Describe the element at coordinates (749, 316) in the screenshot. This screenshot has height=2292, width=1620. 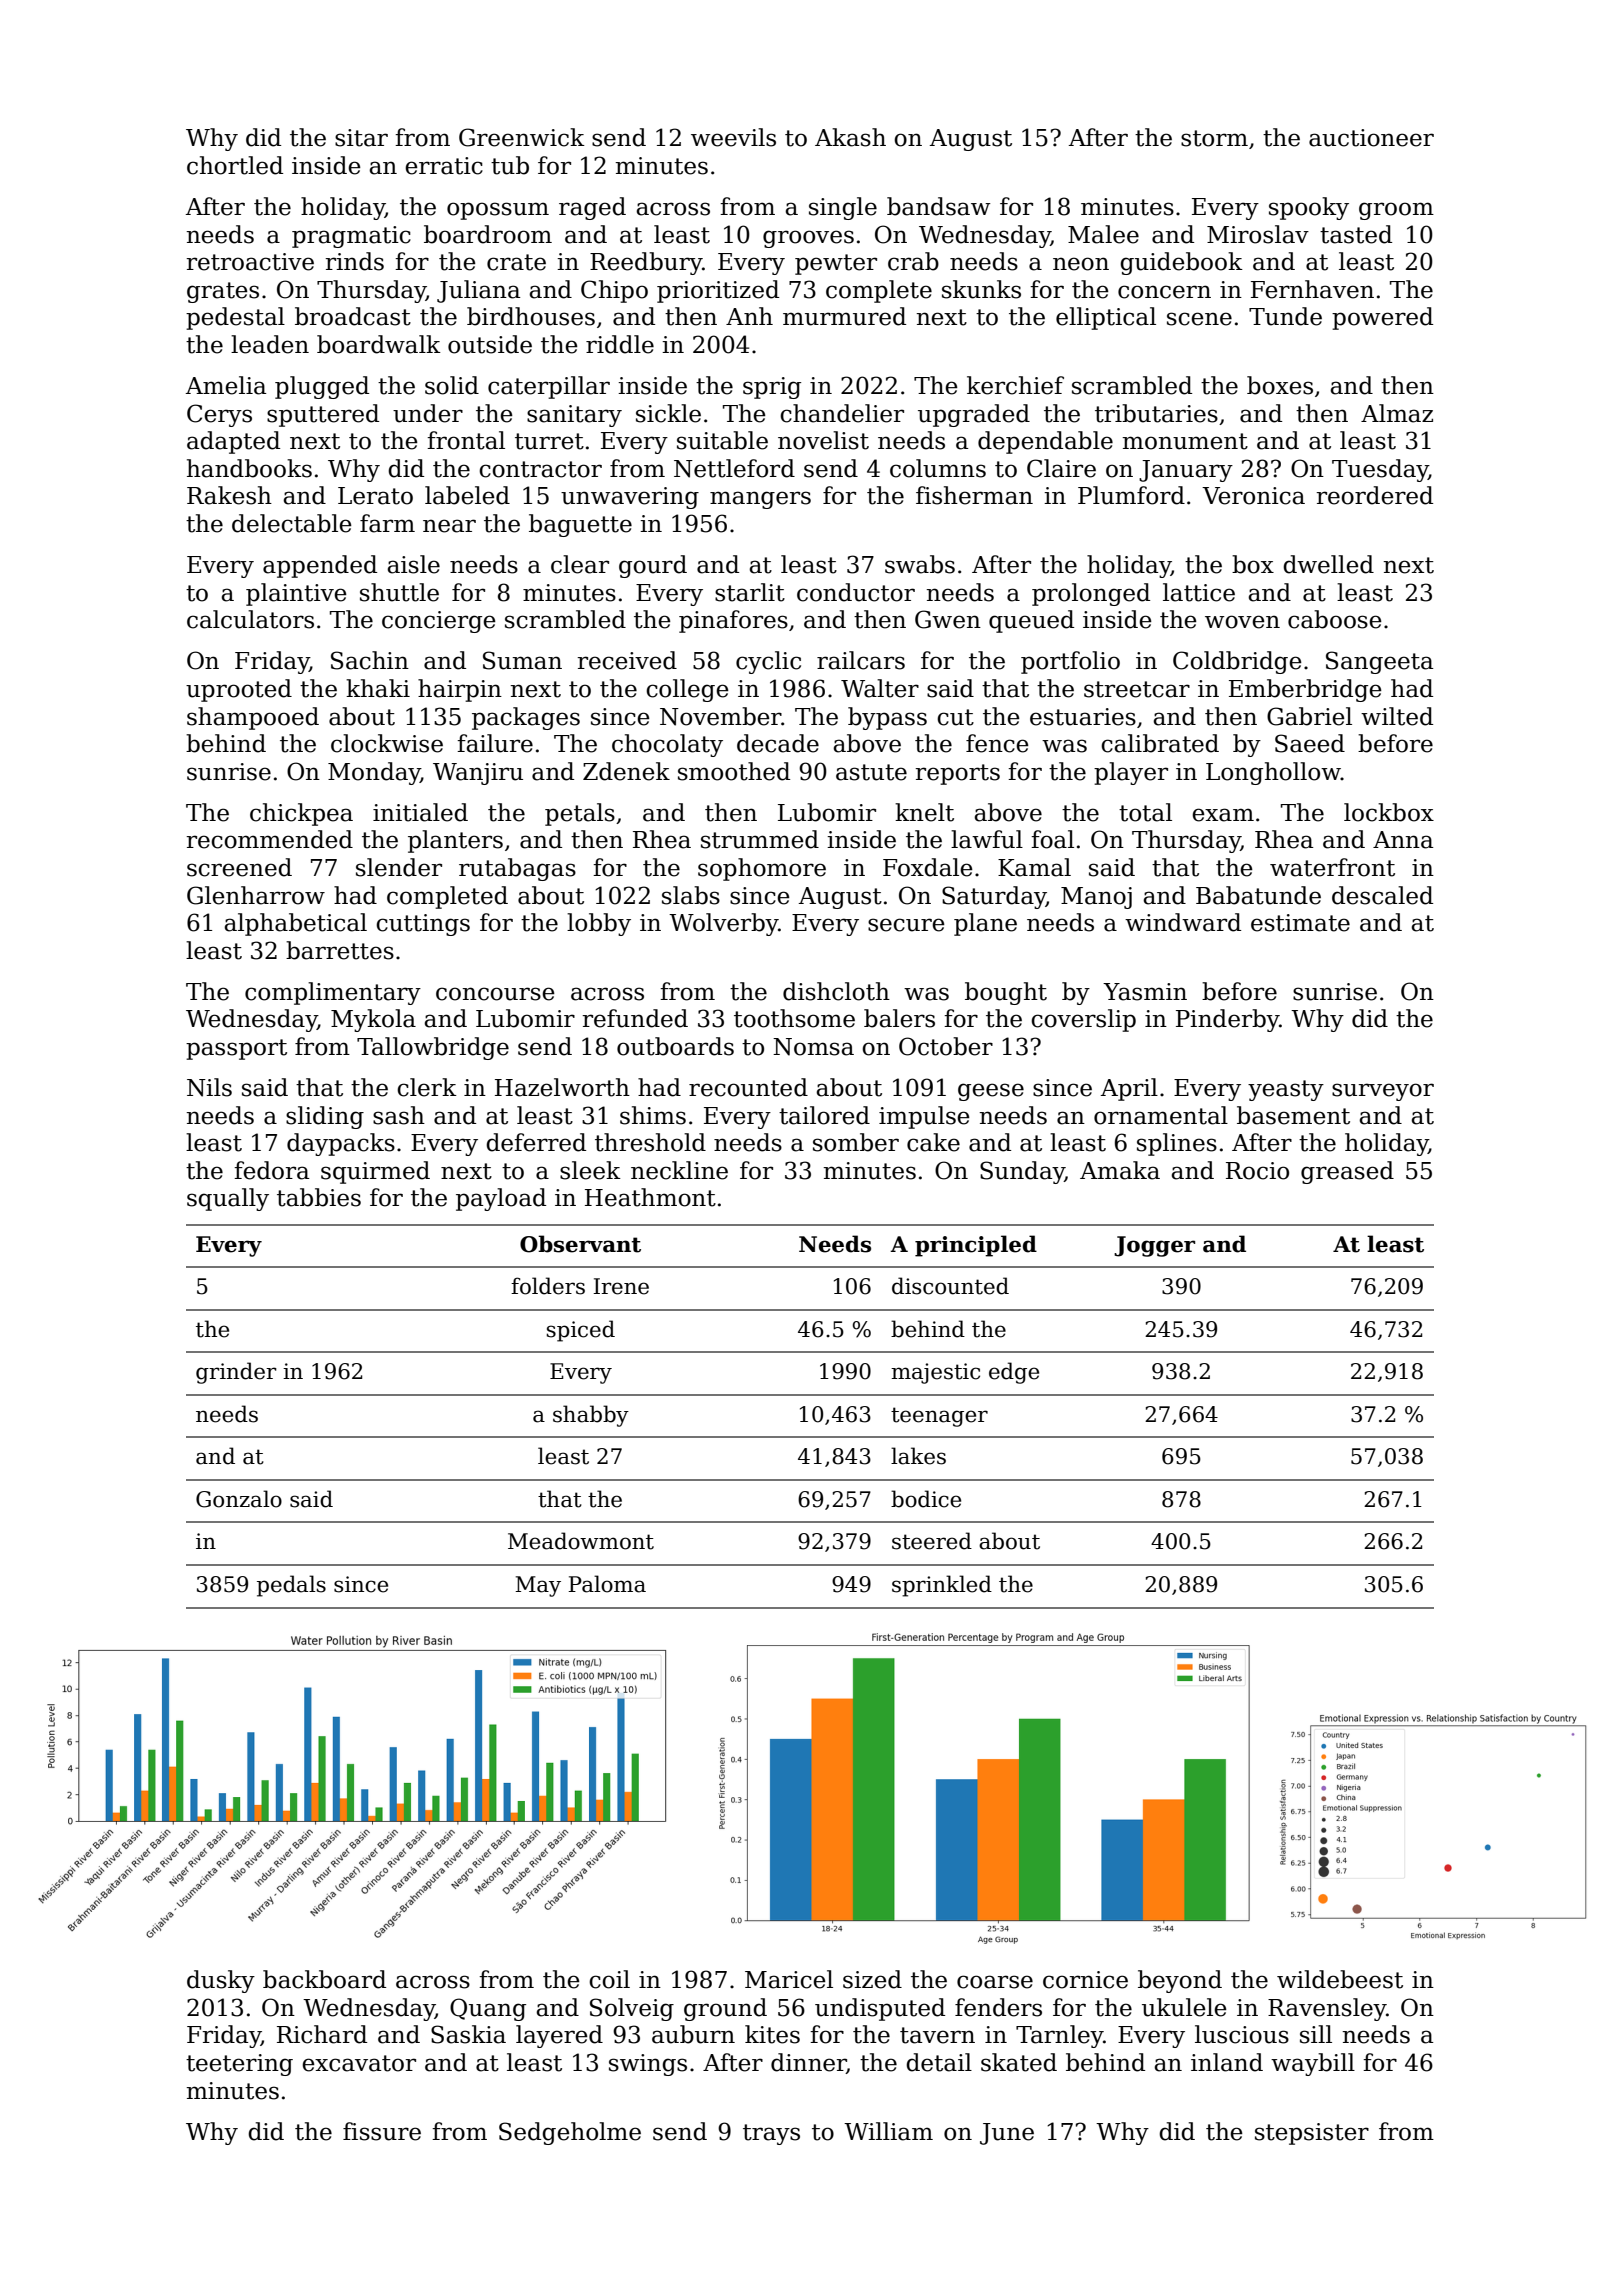
I see `Anh` at that location.
